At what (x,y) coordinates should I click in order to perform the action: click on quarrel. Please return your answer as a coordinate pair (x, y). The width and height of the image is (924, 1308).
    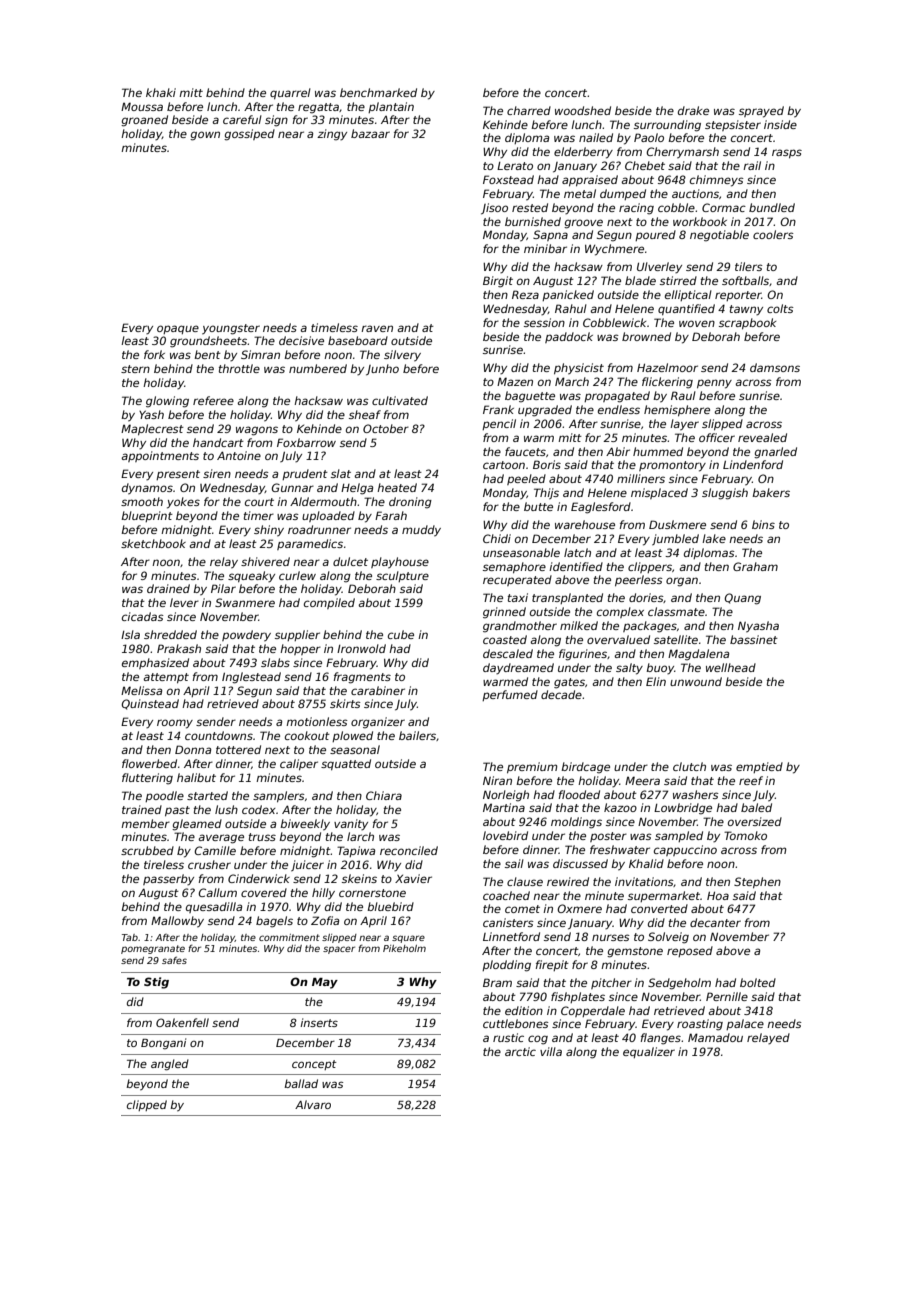
    Looking at the image, I should click on (290, 93).
